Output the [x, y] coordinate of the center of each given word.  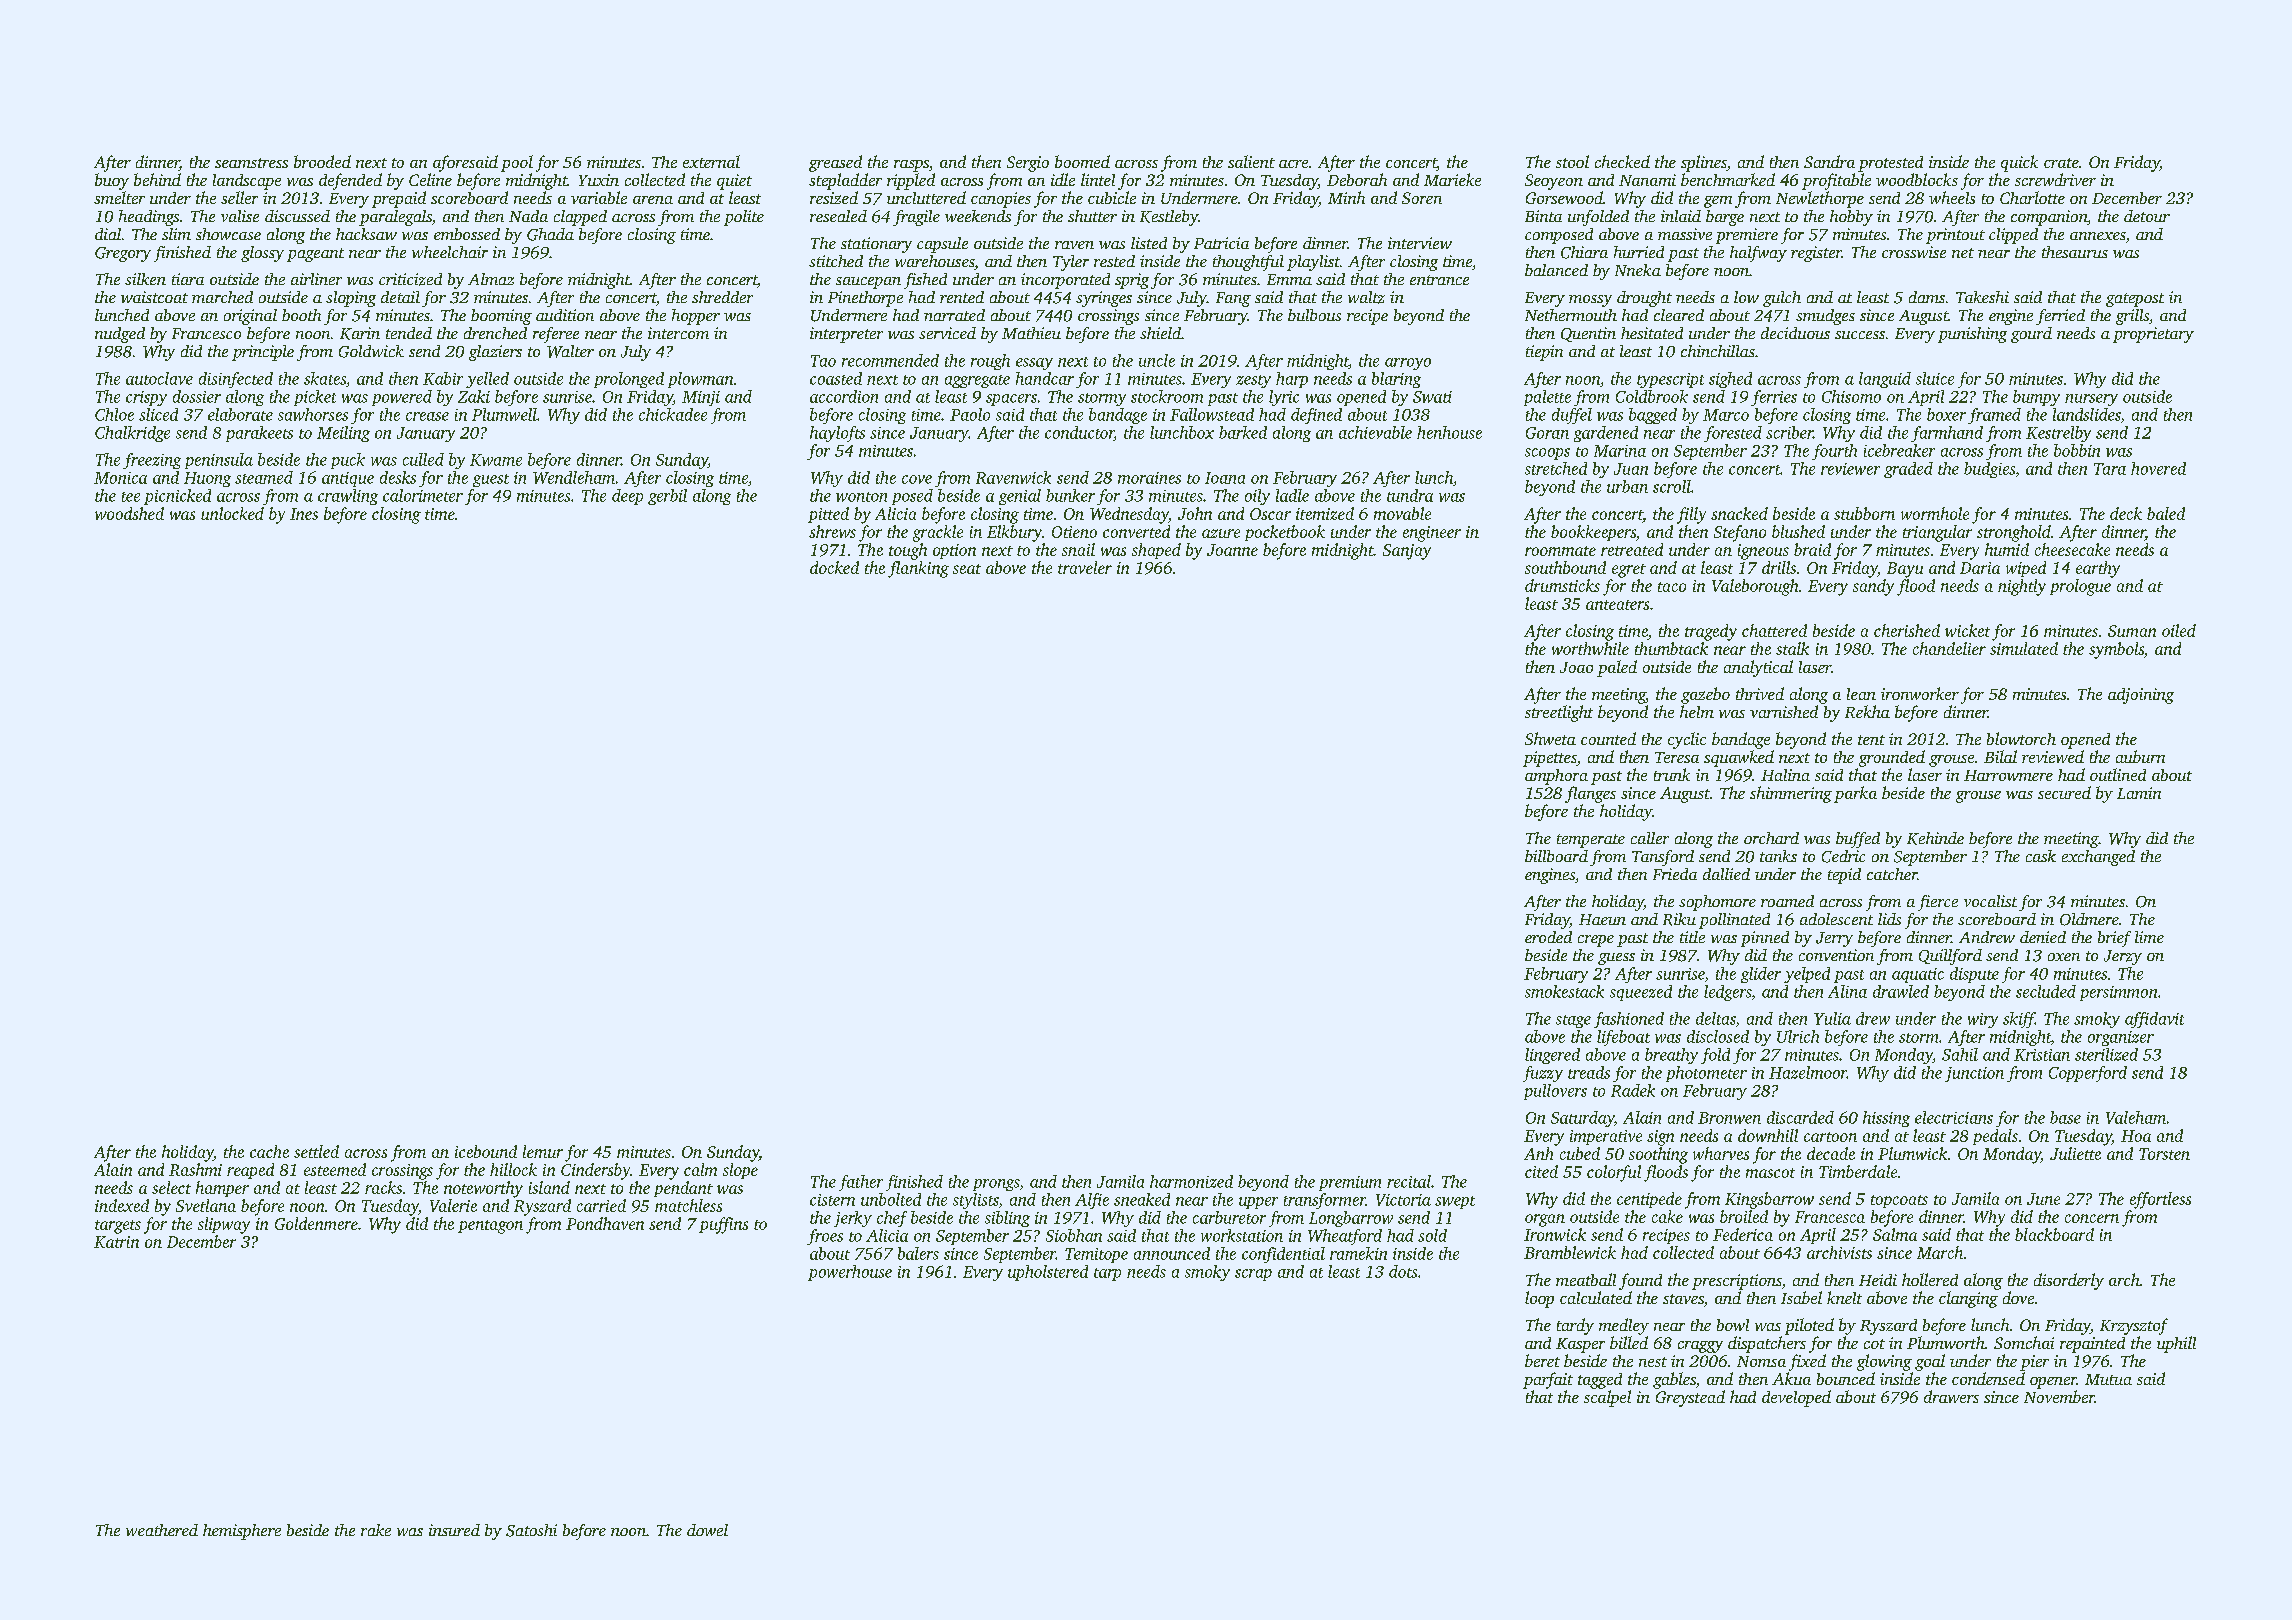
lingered [1552, 1056]
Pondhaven [605, 1223]
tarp [1107, 1274]
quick [2019, 163]
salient [1251, 161]
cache [269, 1151]
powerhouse [850, 1273]
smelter [119, 197]
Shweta [1550, 738]
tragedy [1711, 632]
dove [2018, 1297]
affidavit [2154, 1020]
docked [834, 567]
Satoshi [531, 1530]
